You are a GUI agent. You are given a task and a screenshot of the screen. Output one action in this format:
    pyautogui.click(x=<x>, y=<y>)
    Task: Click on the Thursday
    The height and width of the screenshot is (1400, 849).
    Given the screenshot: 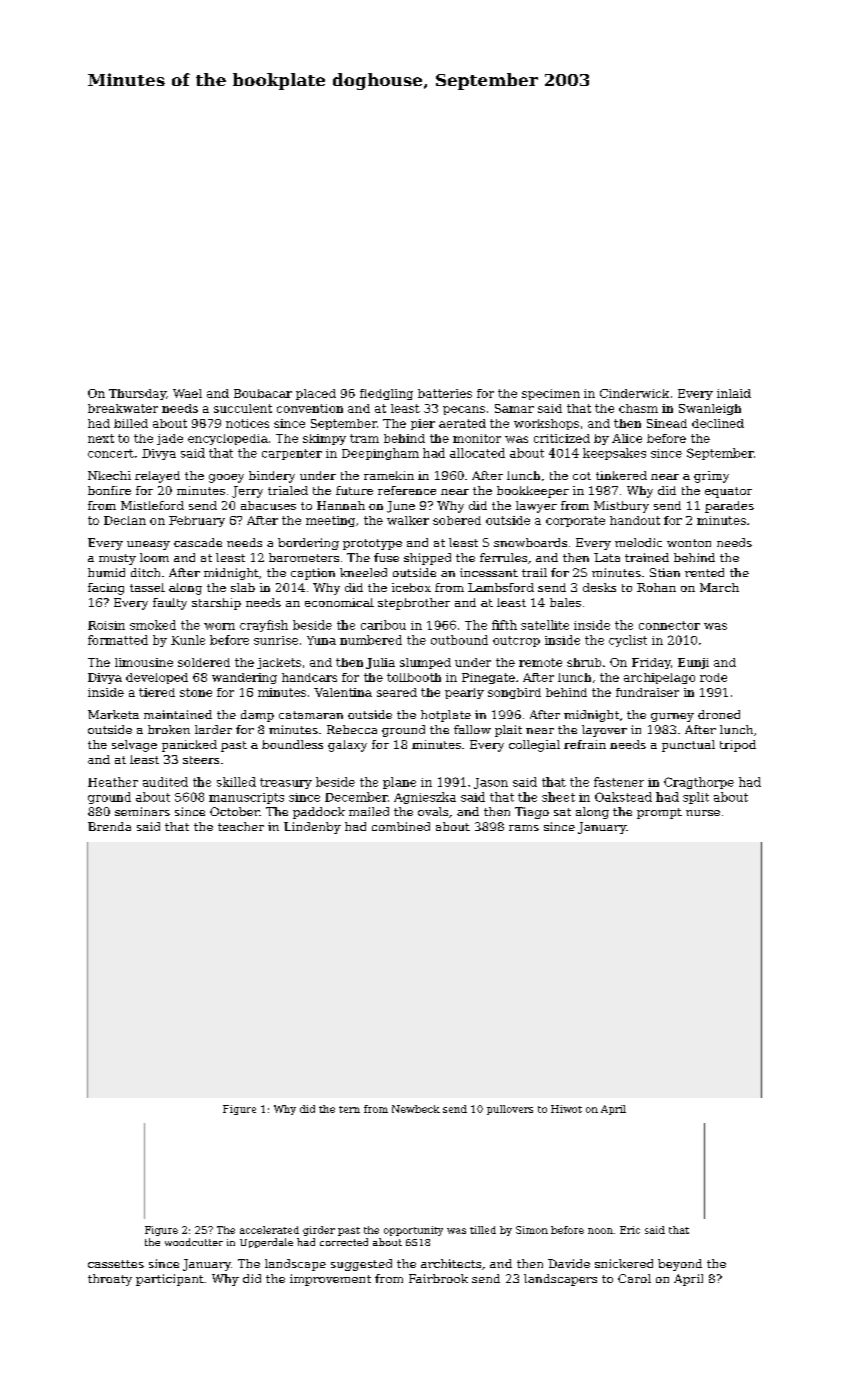 What is the action you would take?
    pyautogui.click(x=137, y=394)
